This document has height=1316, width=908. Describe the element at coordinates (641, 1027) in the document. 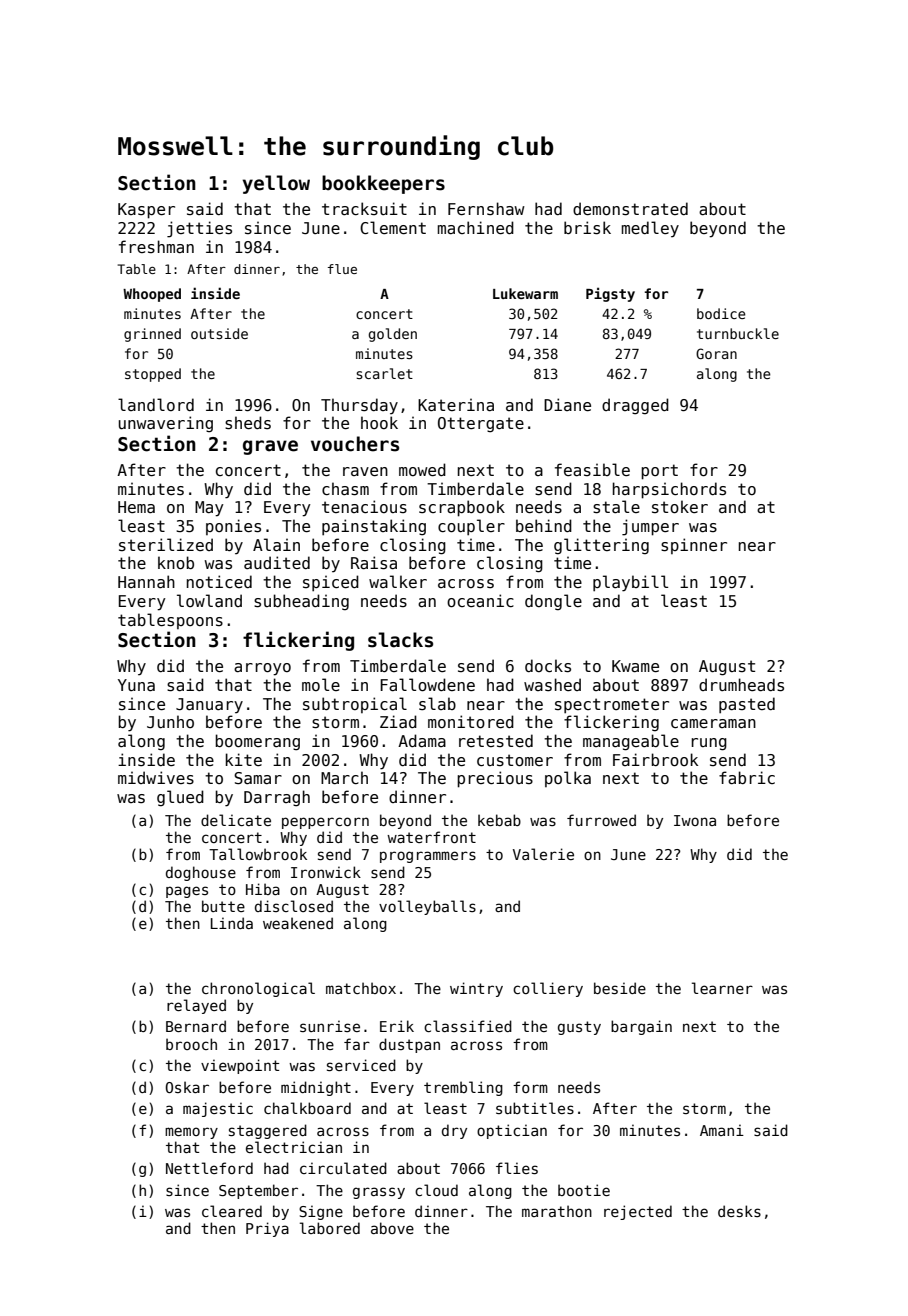

I see `bargain` at that location.
